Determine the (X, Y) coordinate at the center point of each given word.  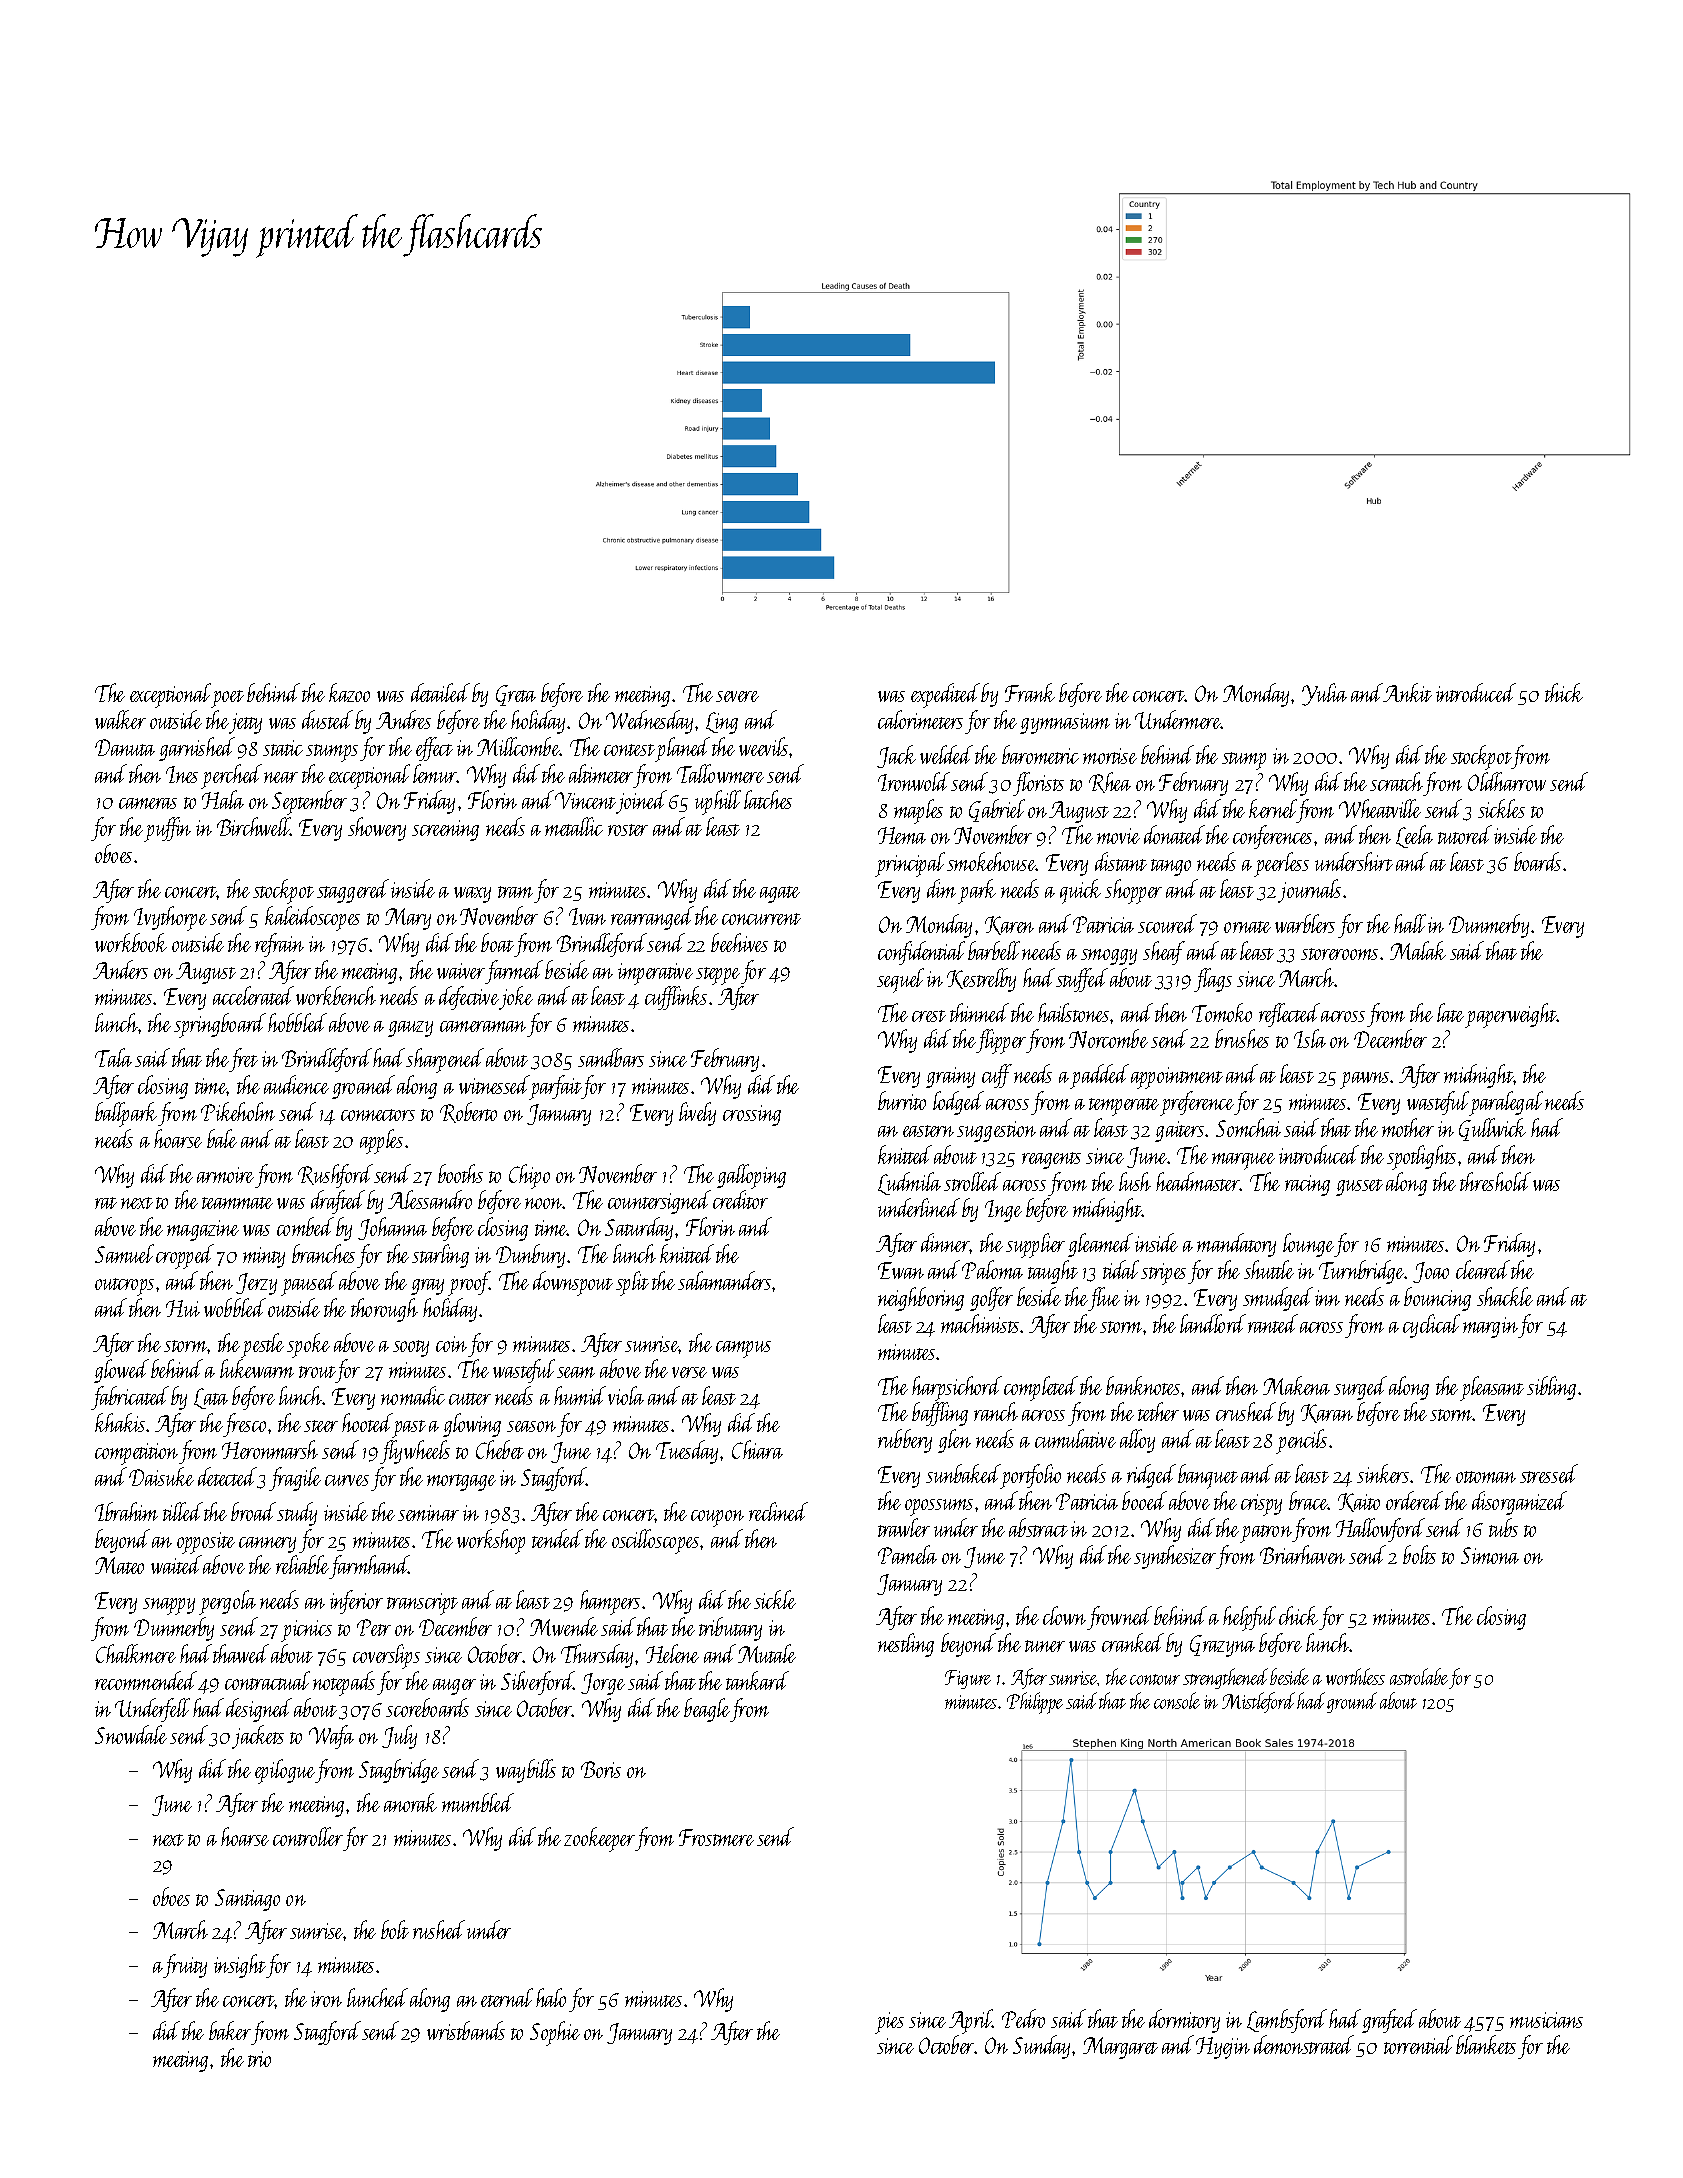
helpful (1249, 1618)
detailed (440, 692)
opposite (206, 1543)
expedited (945, 695)
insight (240, 1966)
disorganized (1519, 1503)
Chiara (757, 1449)
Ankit (1408, 692)
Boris (601, 1769)
